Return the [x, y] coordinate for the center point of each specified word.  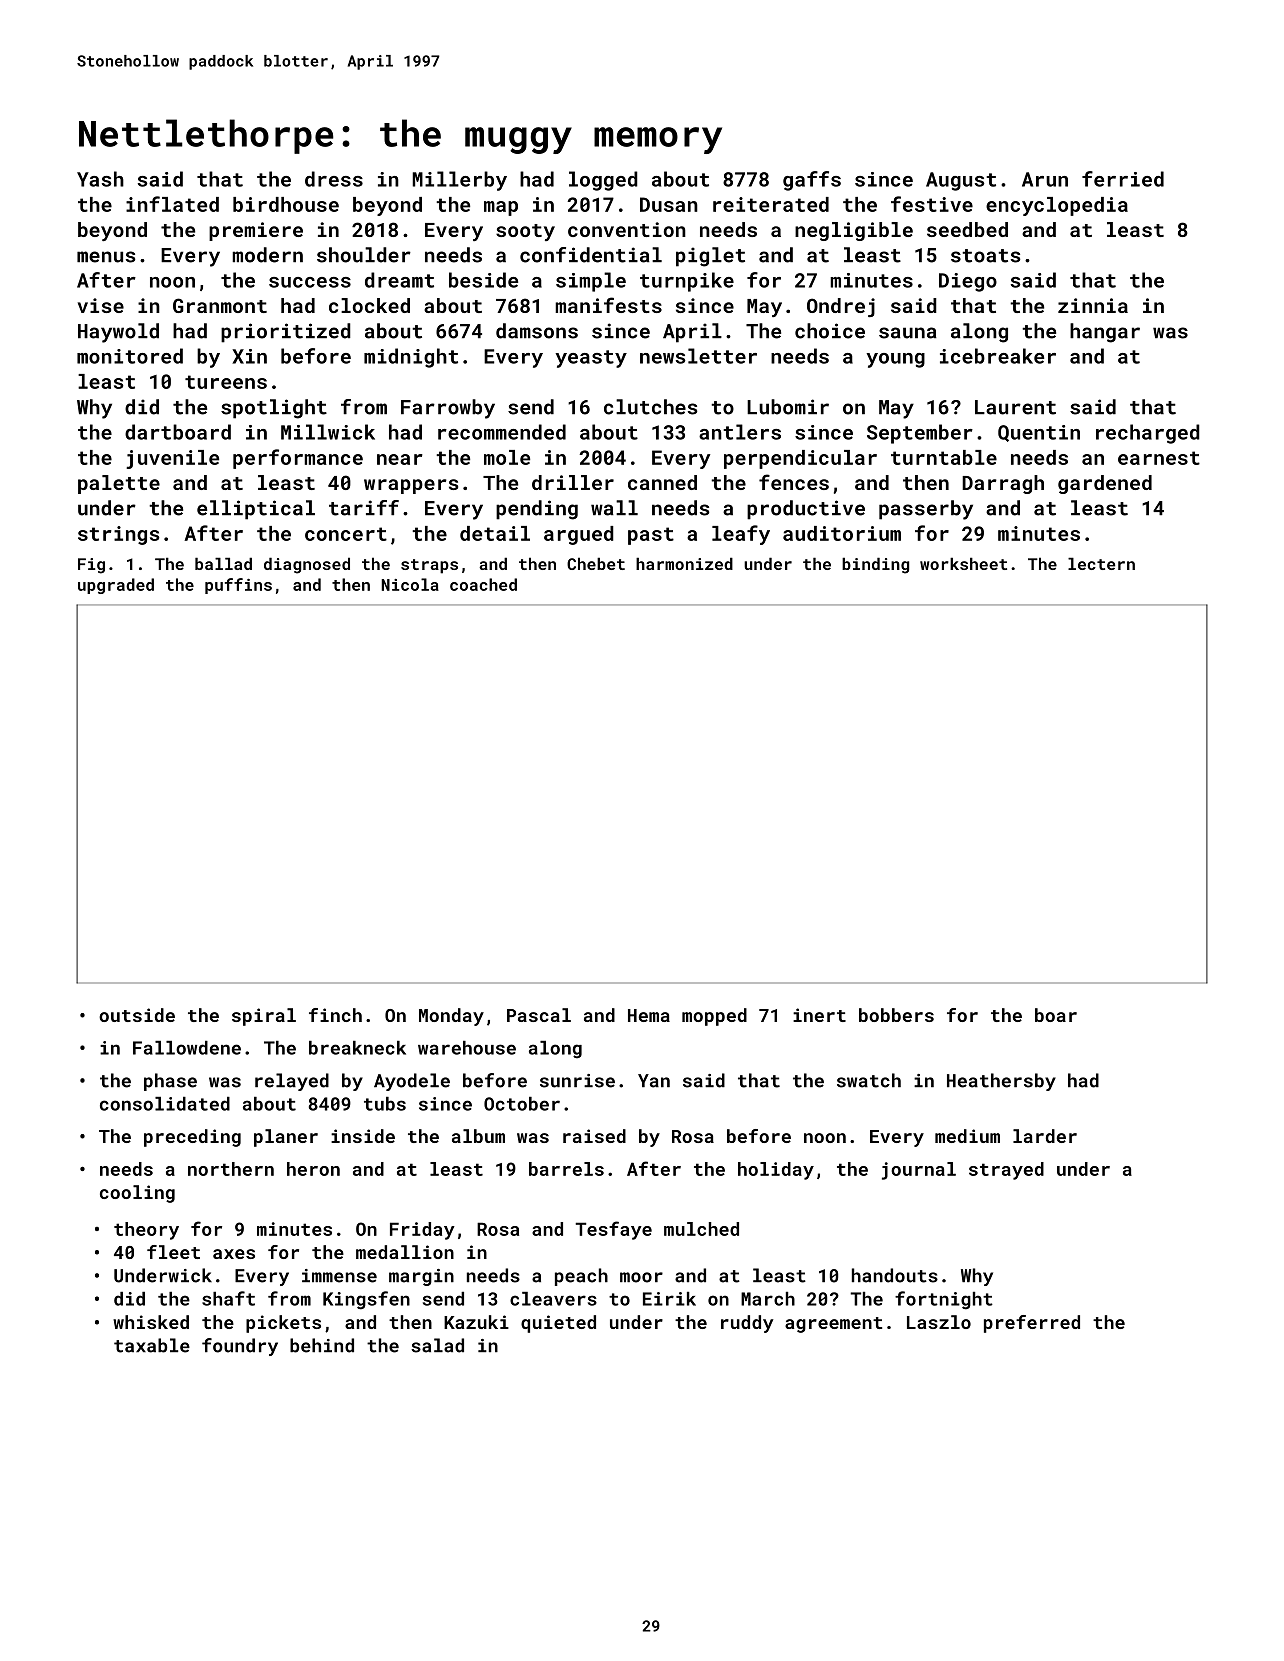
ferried [1123, 179]
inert [819, 1015]
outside [137, 1015]
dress [334, 179]
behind [322, 1345]
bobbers [896, 1015]
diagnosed [307, 565]
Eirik [669, 1299]
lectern [1101, 563]
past [651, 536]
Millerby [459, 181]
